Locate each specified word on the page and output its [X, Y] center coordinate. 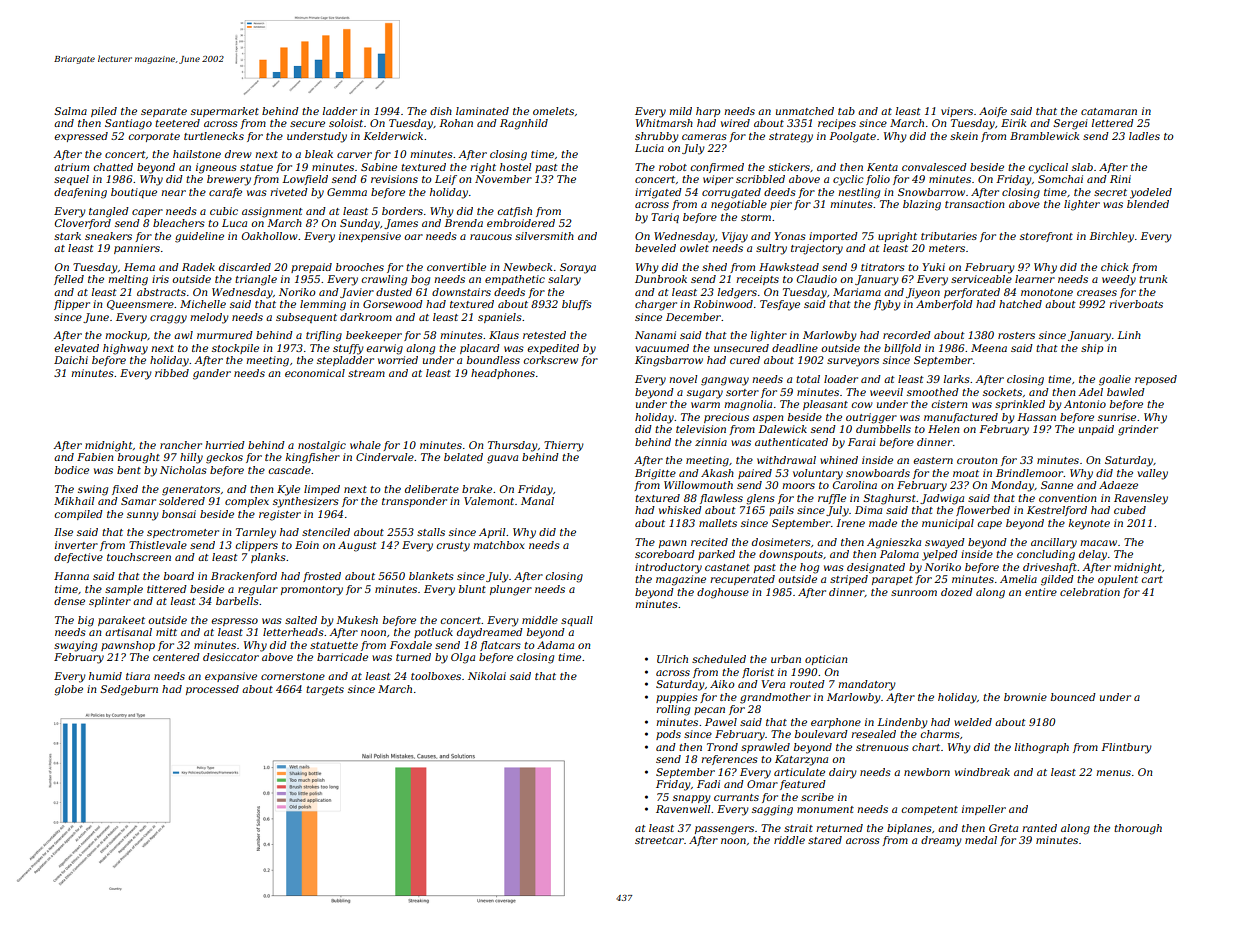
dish [441, 111]
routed [807, 684]
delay [1093, 555]
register [280, 515]
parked [716, 555]
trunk [1153, 279]
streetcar [659, 840]
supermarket [225, 112]
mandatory [867, 685]
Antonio [1085, 404]
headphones [503, 374]
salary [564, 280]
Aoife [993, 112]
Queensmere [140, 305]
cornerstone [293, 676]
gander [212, 374]
